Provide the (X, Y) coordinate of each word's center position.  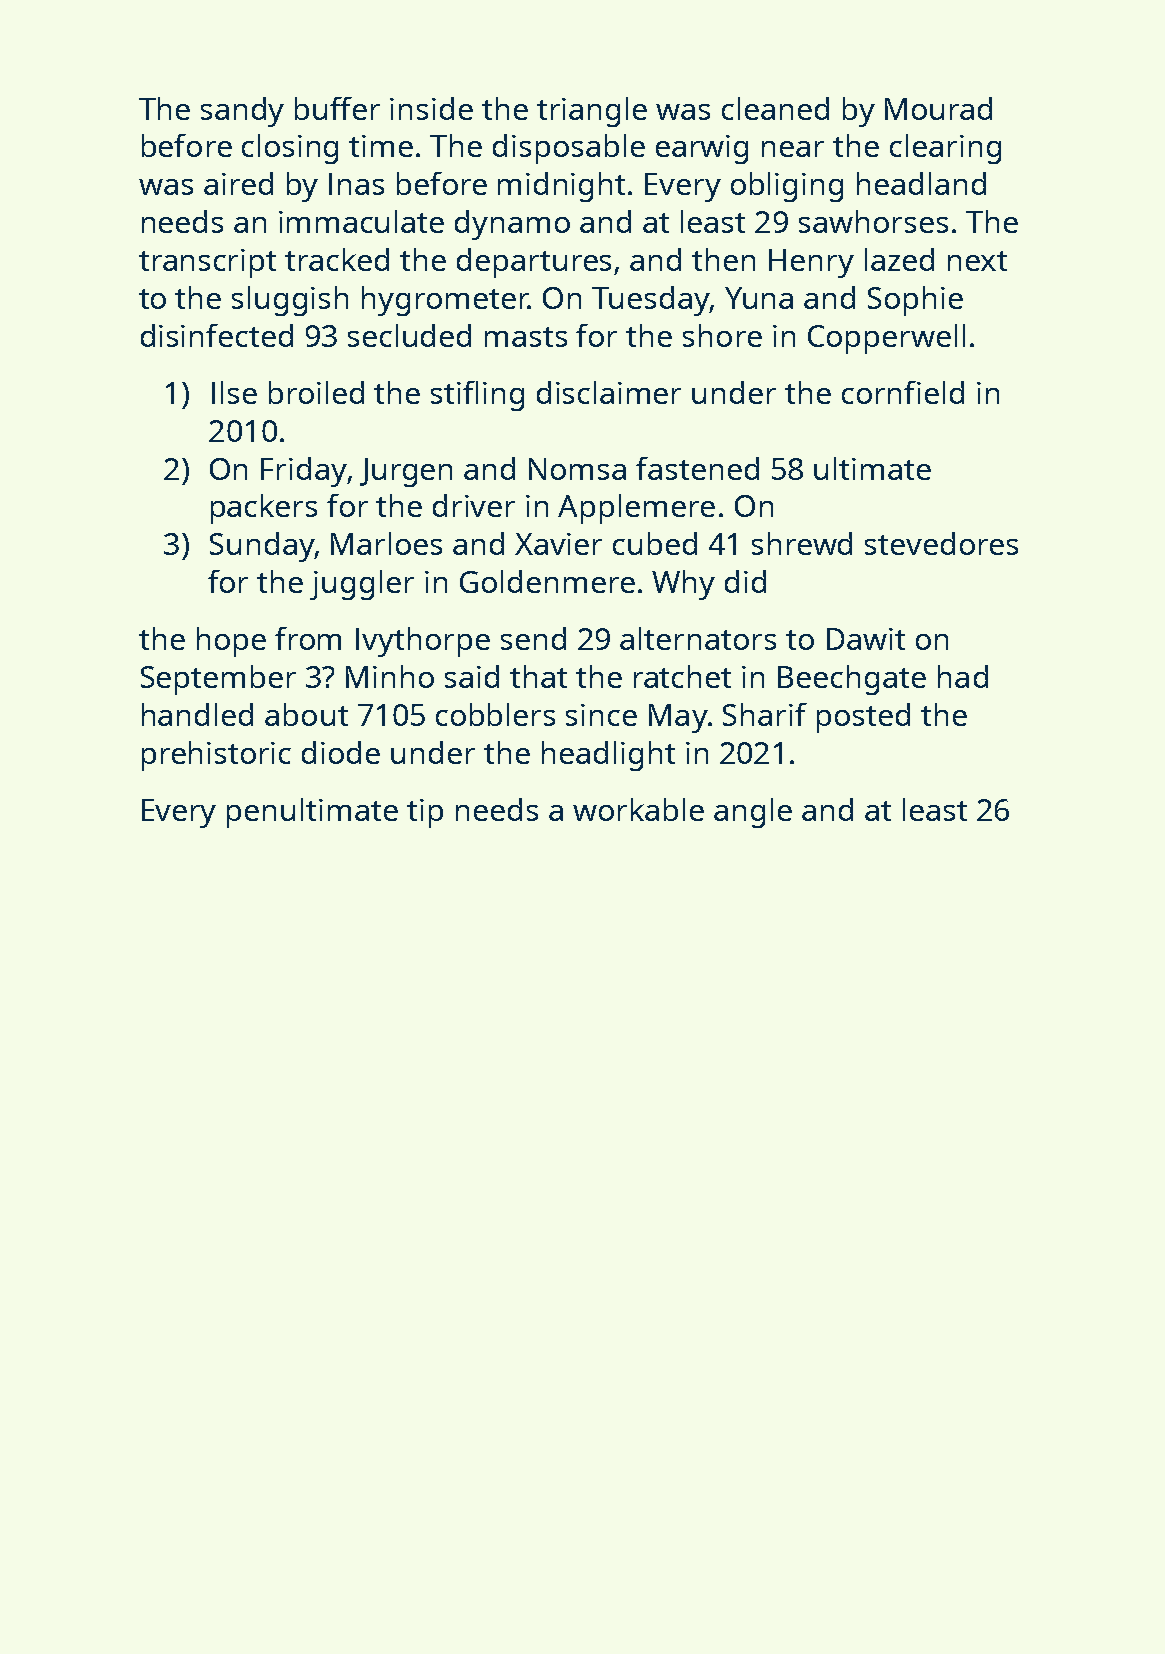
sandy (242, 112)
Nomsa (577, 469)
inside (431, 108)
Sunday (262, 547)
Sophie (915, 301)
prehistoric (216, 756)
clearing (945, 149)
